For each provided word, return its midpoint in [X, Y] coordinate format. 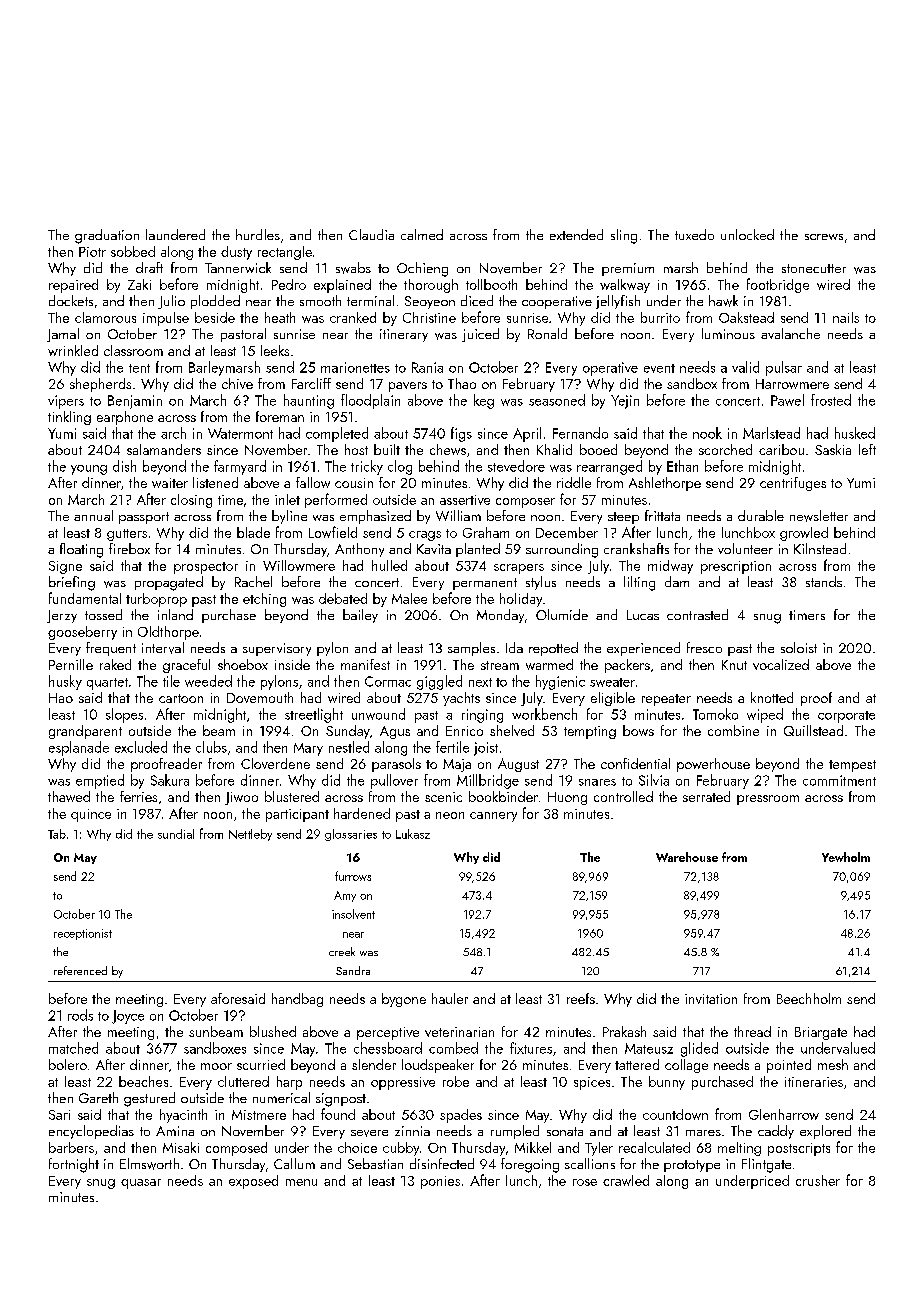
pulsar [784, 368]
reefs [581, 998]
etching [264, 600]
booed [598, 449]
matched [73, 1048]
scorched [725, 449]
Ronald [547, 333]
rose [585, 1182]
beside [215, 317]
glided [699, 1049]
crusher [818, 1180]
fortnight [74, 1165]
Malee [409, 598]
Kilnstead [820, 548]
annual [93, 515]
